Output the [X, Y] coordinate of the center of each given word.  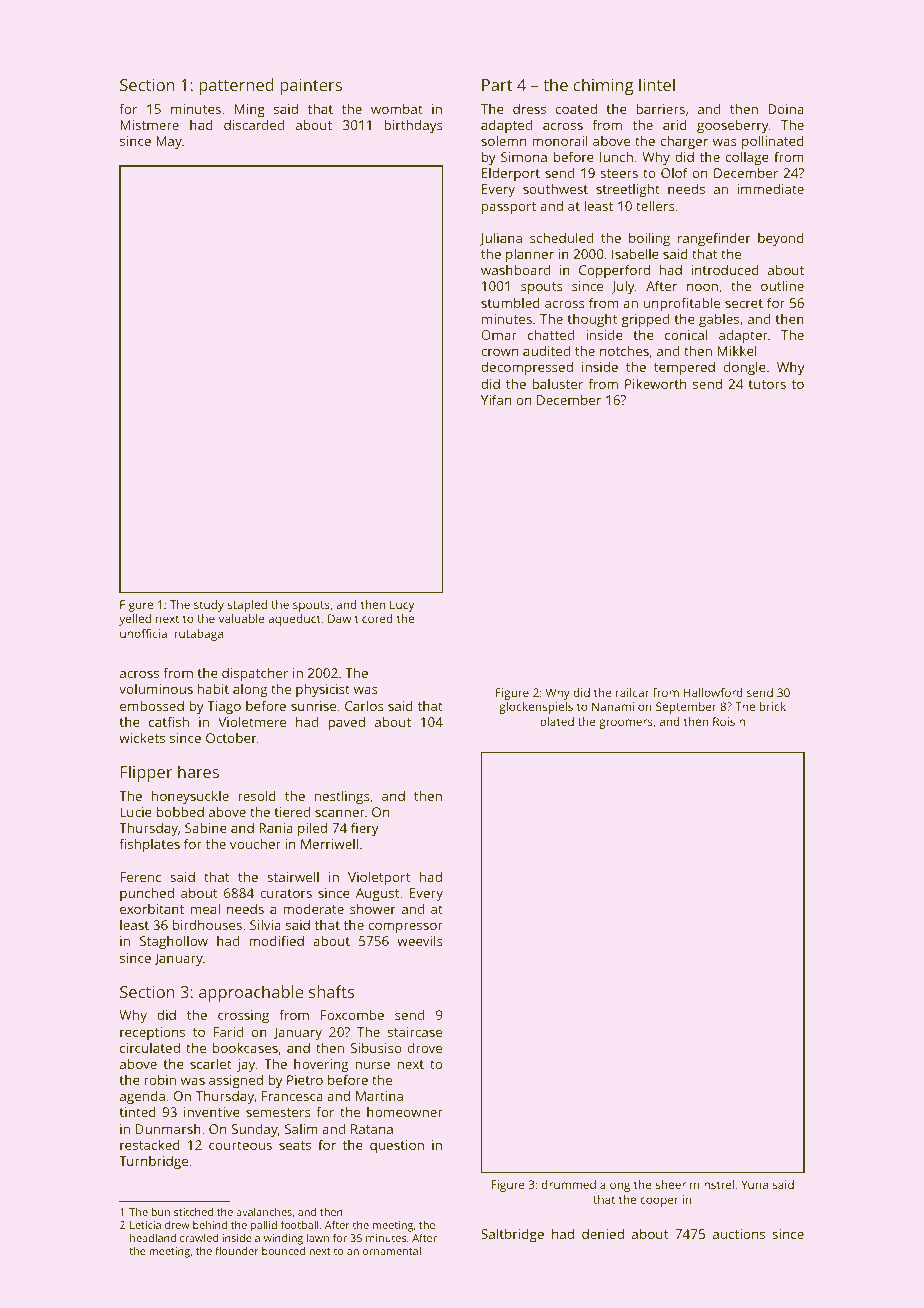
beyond [781, 239]
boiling [649, 239]
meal [205, 908]
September [686, 708]
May [169, 142]
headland [153, 1238]
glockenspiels [536, 708]
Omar [499, 335]
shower [373, 908]
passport [509, 208]
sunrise [313, 706]
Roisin [729, 721]
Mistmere [149, 125]
